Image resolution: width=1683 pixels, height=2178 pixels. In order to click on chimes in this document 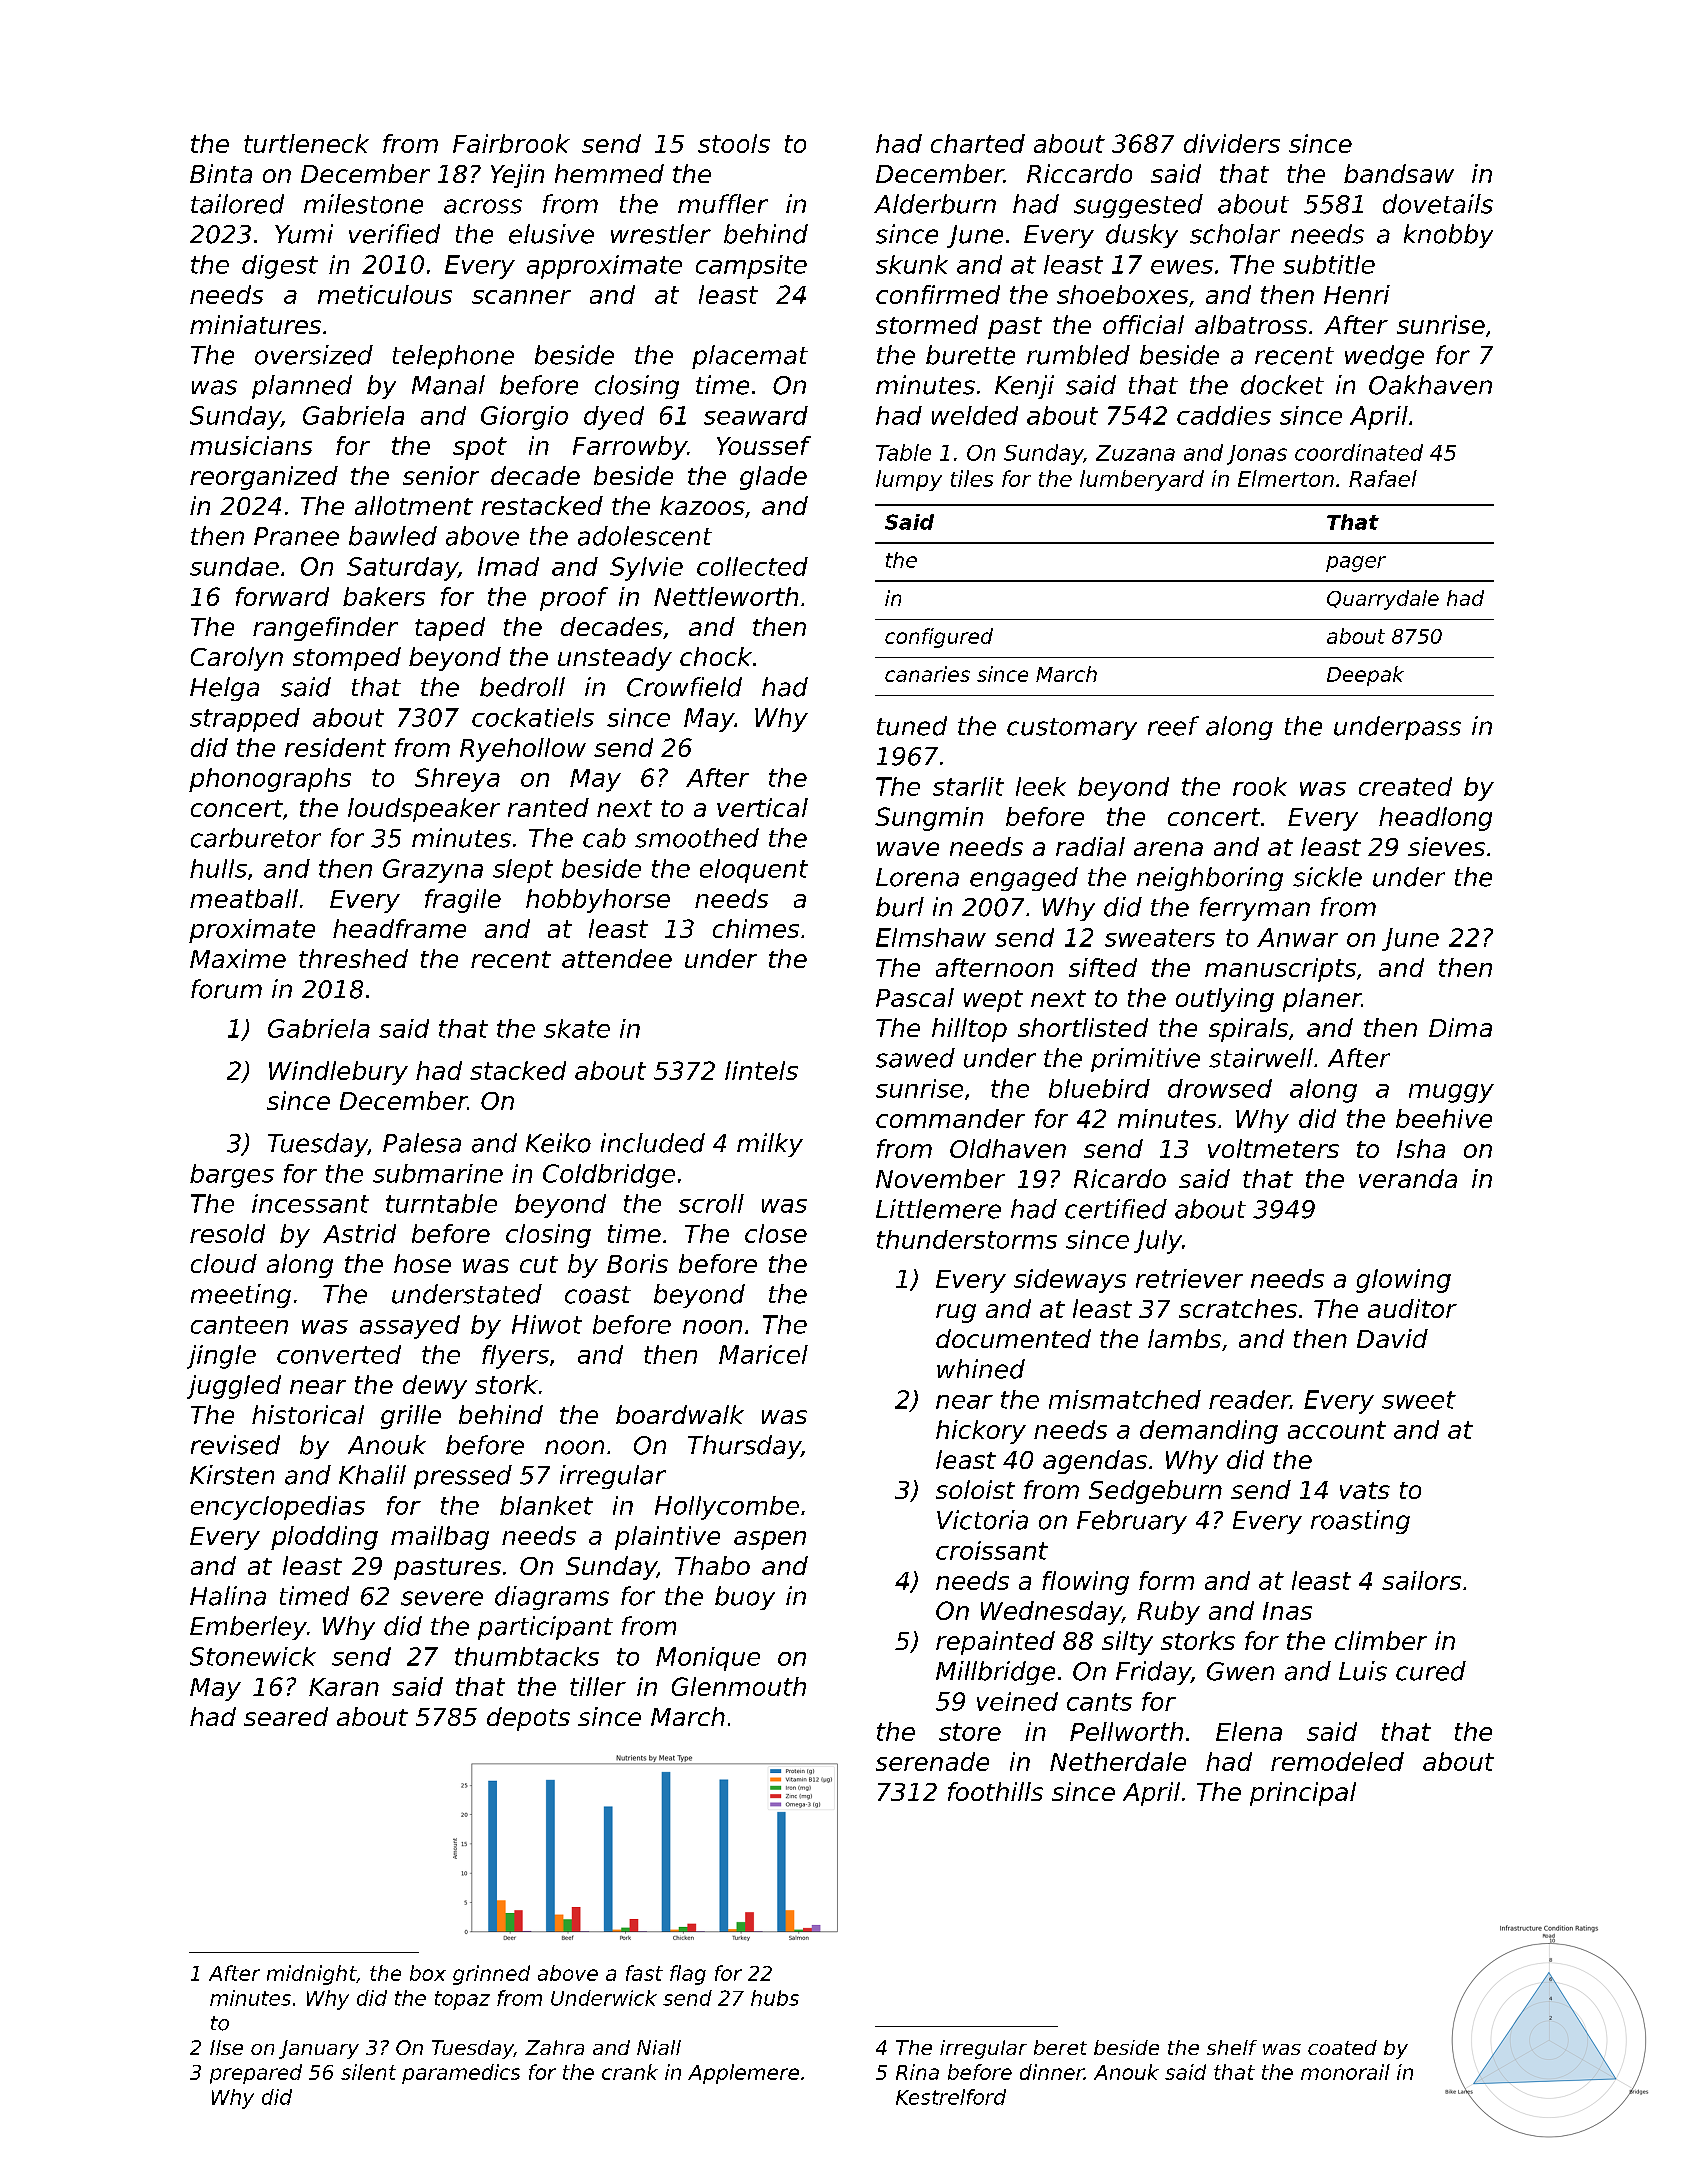, I will do `click(756, 928)`.
